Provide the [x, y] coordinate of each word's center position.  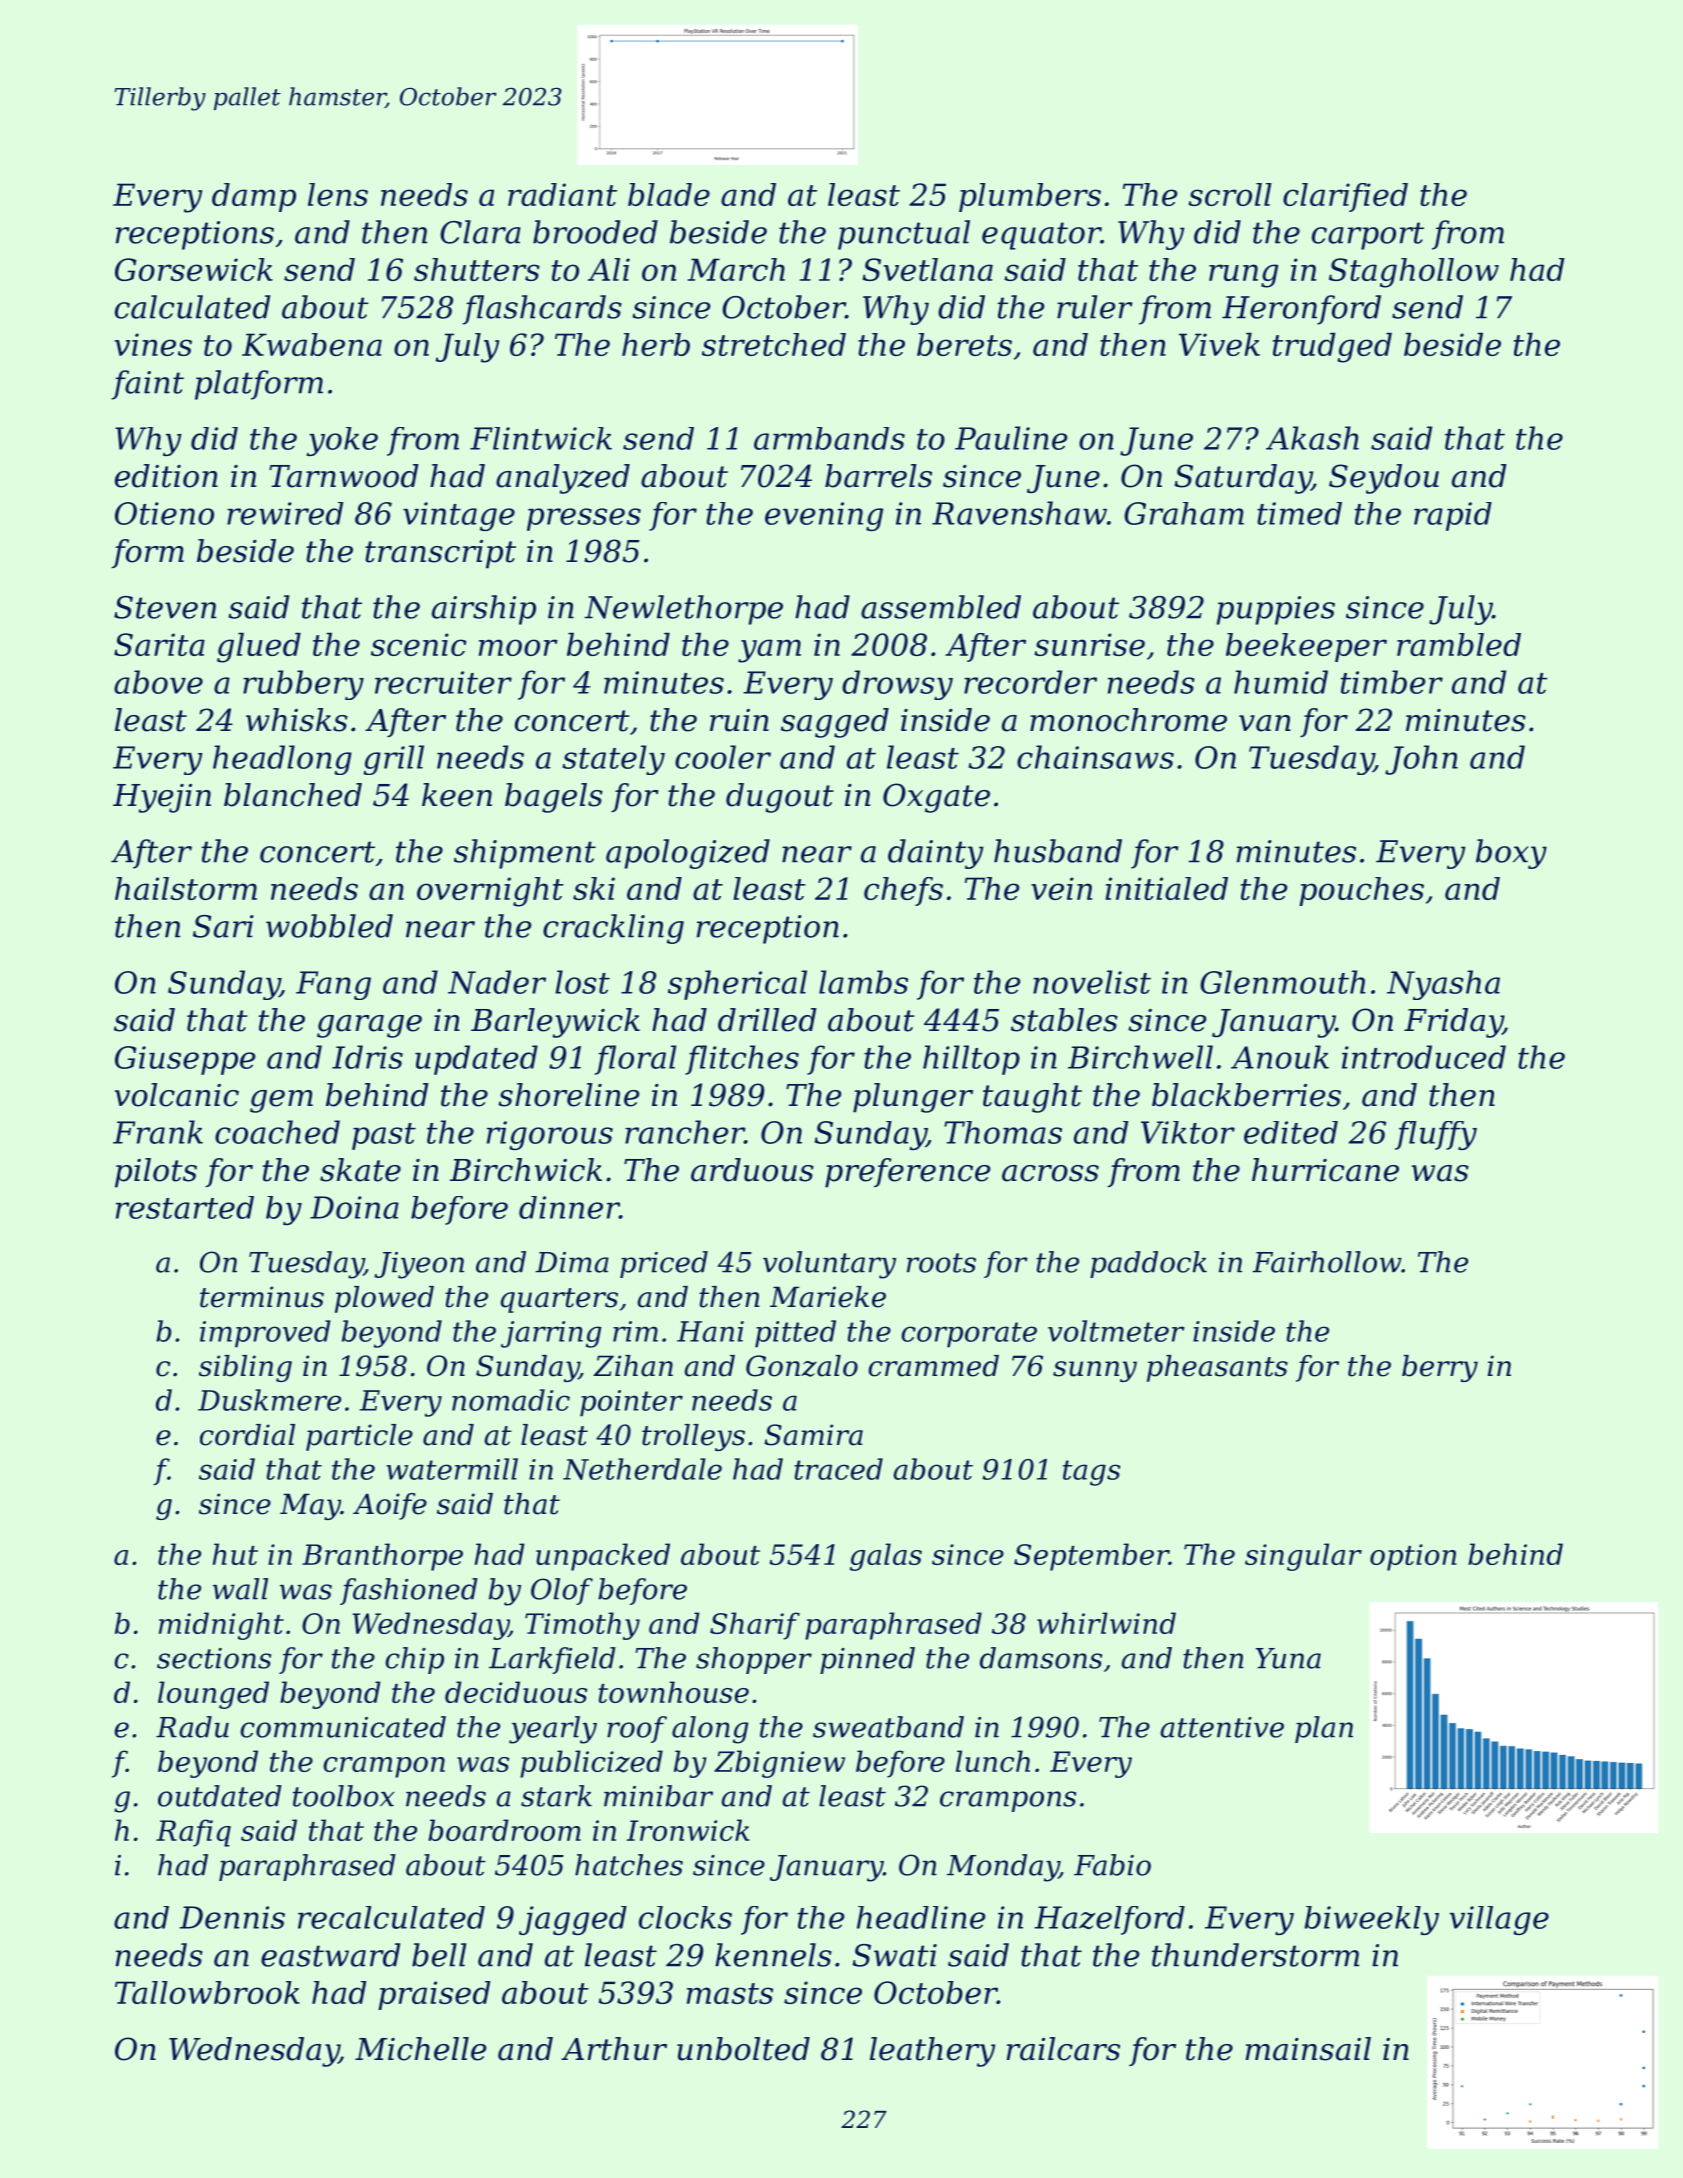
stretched [774, 344]
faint [148, 385]
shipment [525, 854]
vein [1061, 888]
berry [1440, 1368]
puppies [1275, 610]
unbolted [743, 2049]
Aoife [390, 1506]
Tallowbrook [207, 1992]
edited [1291, 1132]
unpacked [603, 1557]
